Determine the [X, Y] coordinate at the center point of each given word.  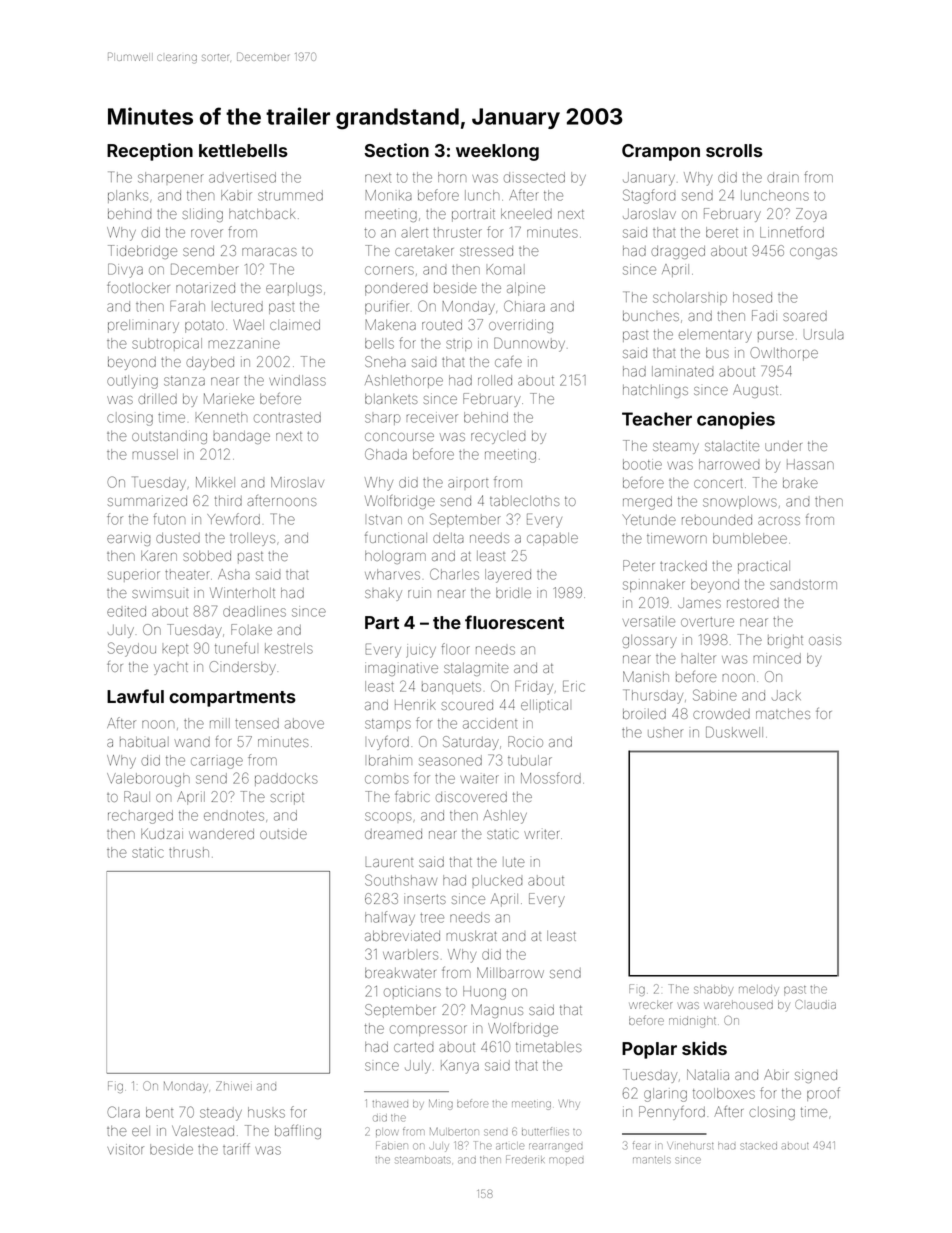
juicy [421, 651]
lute [514, 862]
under [783, 446]
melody [759, 990]
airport [468, 483]
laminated [682, 371]
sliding [202, 215]
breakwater [400, 973]
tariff [236, 1149]
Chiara [524, 306]
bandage [241, 437]
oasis [825, 639]
